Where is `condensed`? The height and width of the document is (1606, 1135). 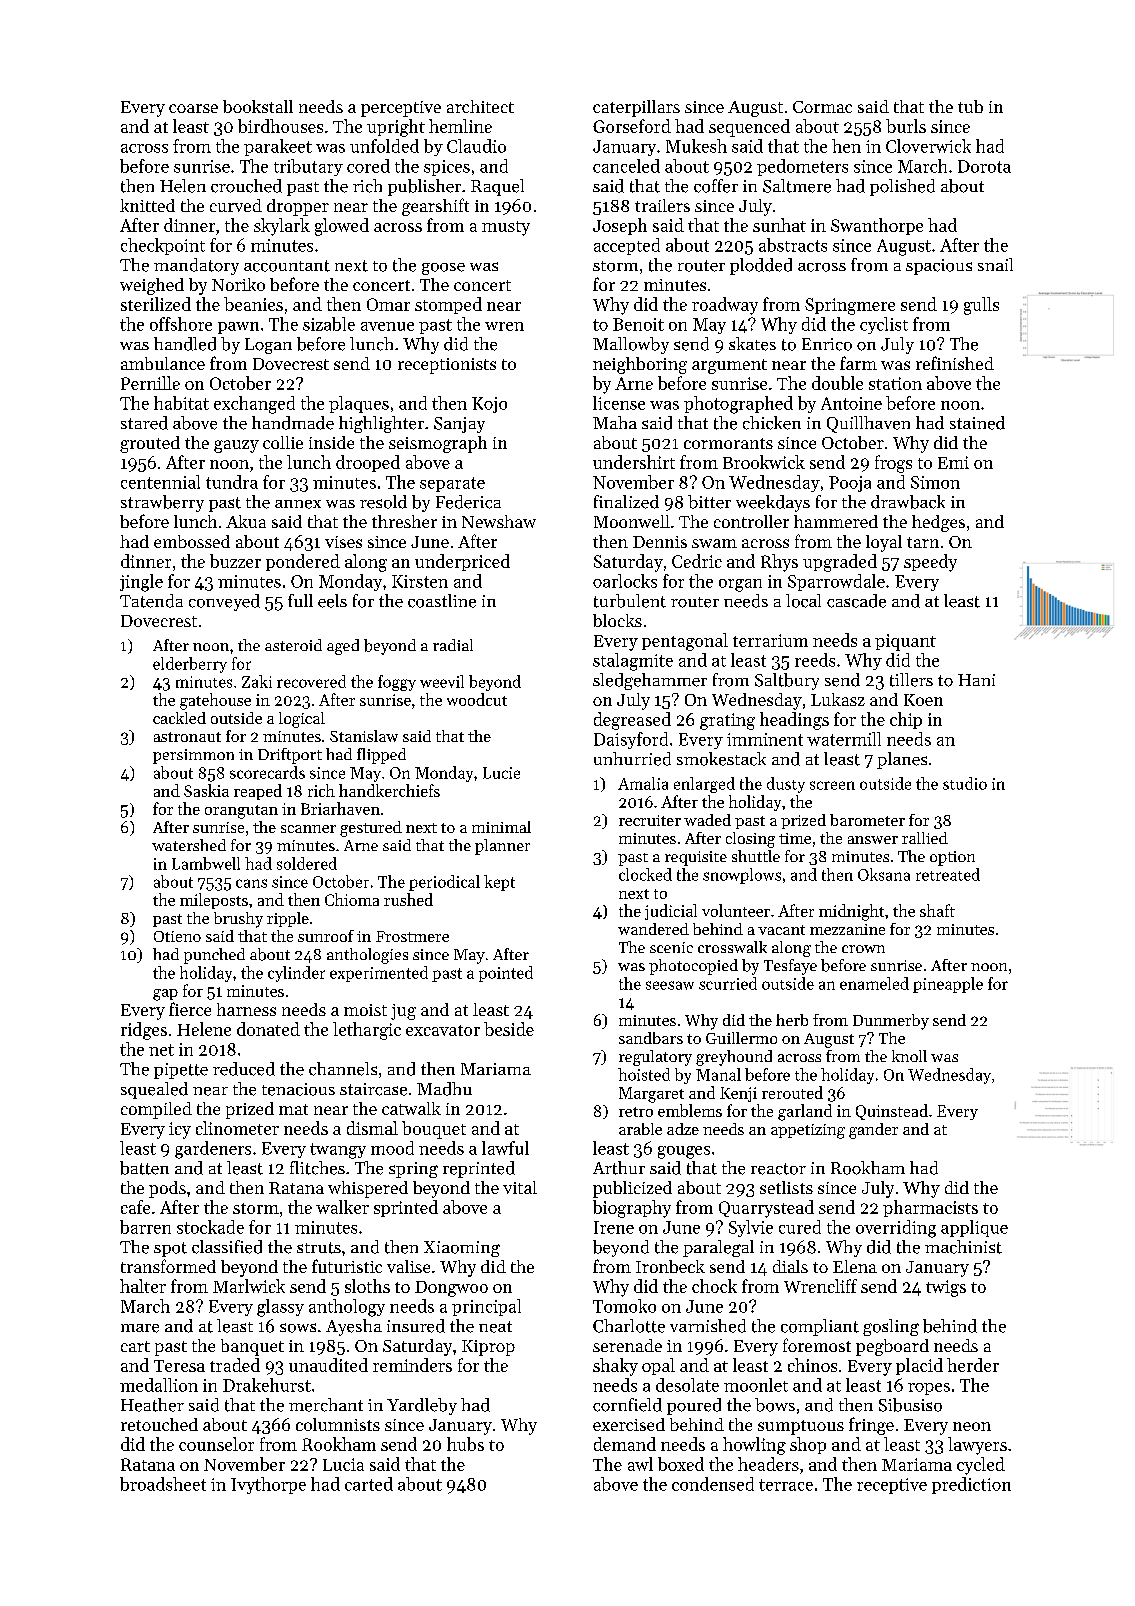 condensed is located at coordinates (713, 1484).
